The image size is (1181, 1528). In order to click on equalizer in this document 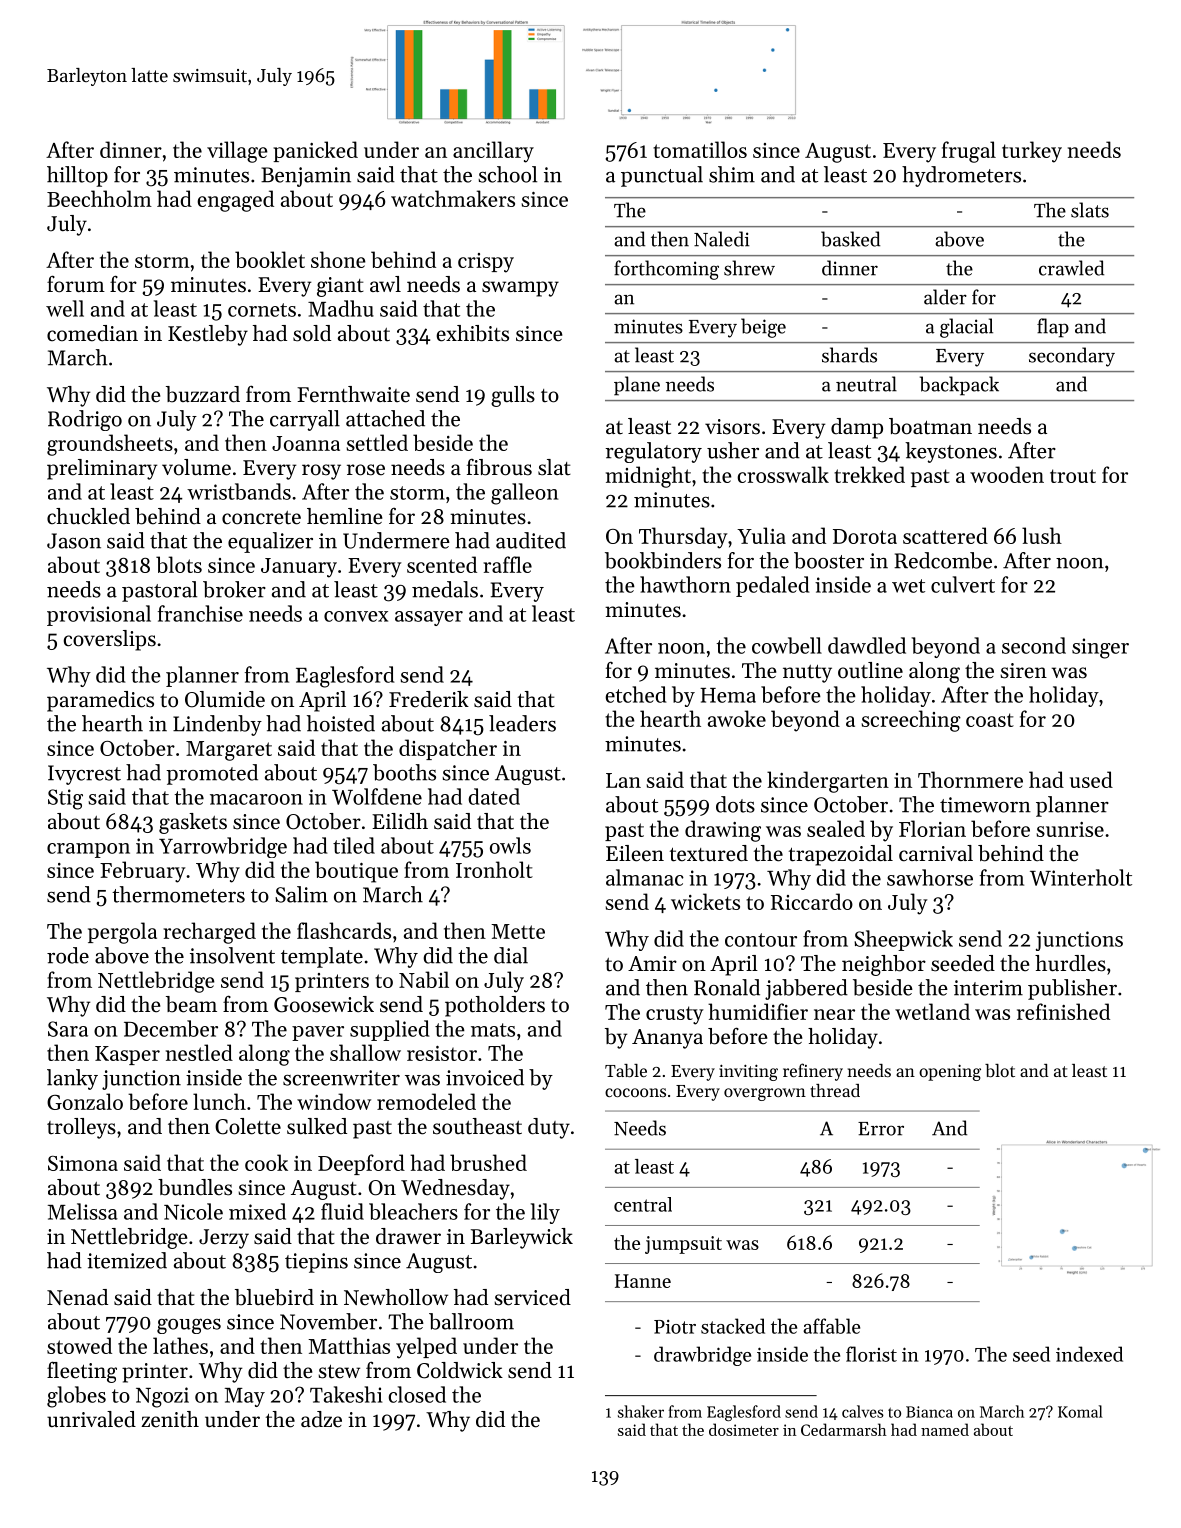, I will do `click(270, 542)`.
